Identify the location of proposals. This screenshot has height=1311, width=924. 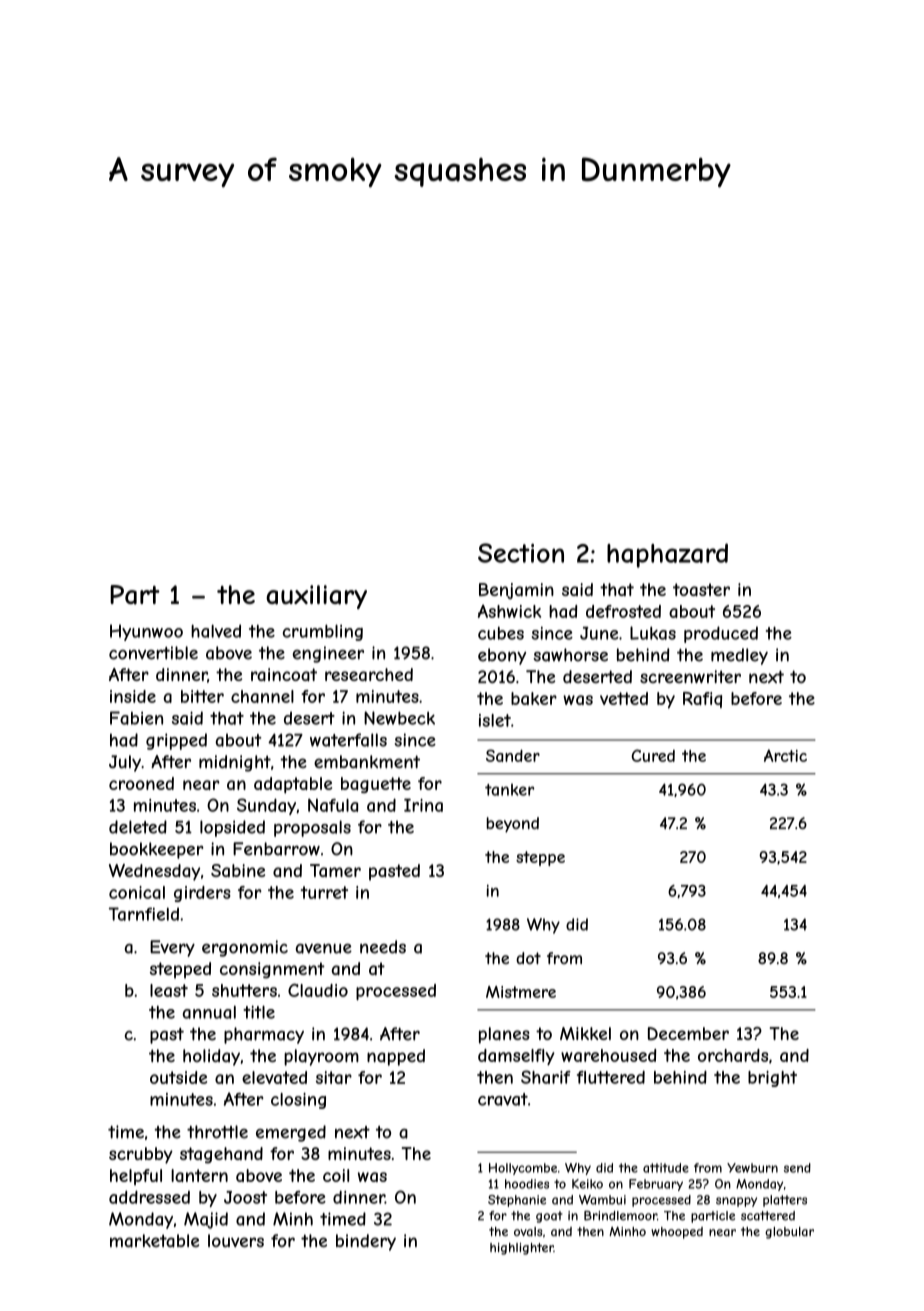
(312, 828).
